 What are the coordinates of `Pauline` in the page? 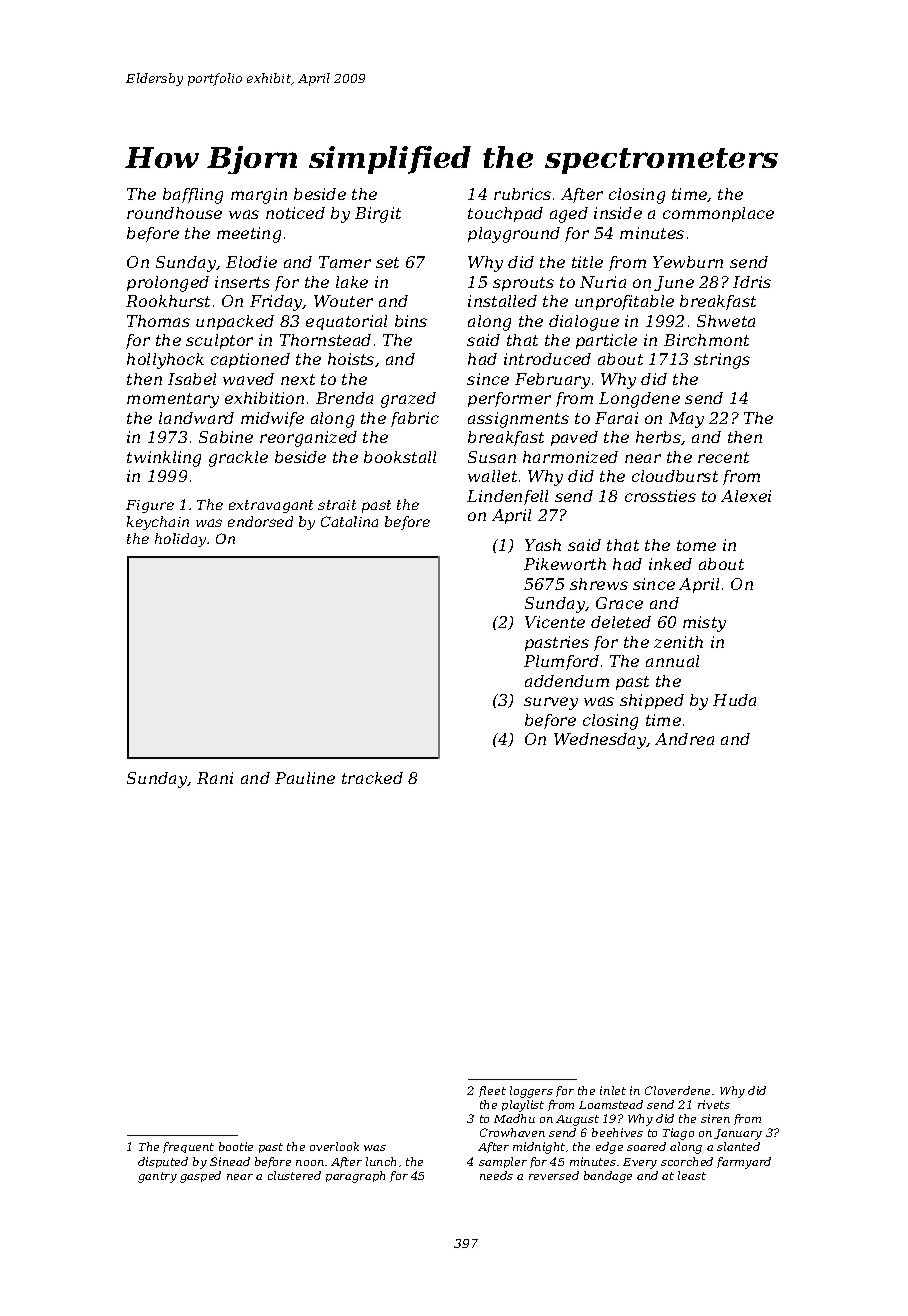 It's located at (305, 778).
